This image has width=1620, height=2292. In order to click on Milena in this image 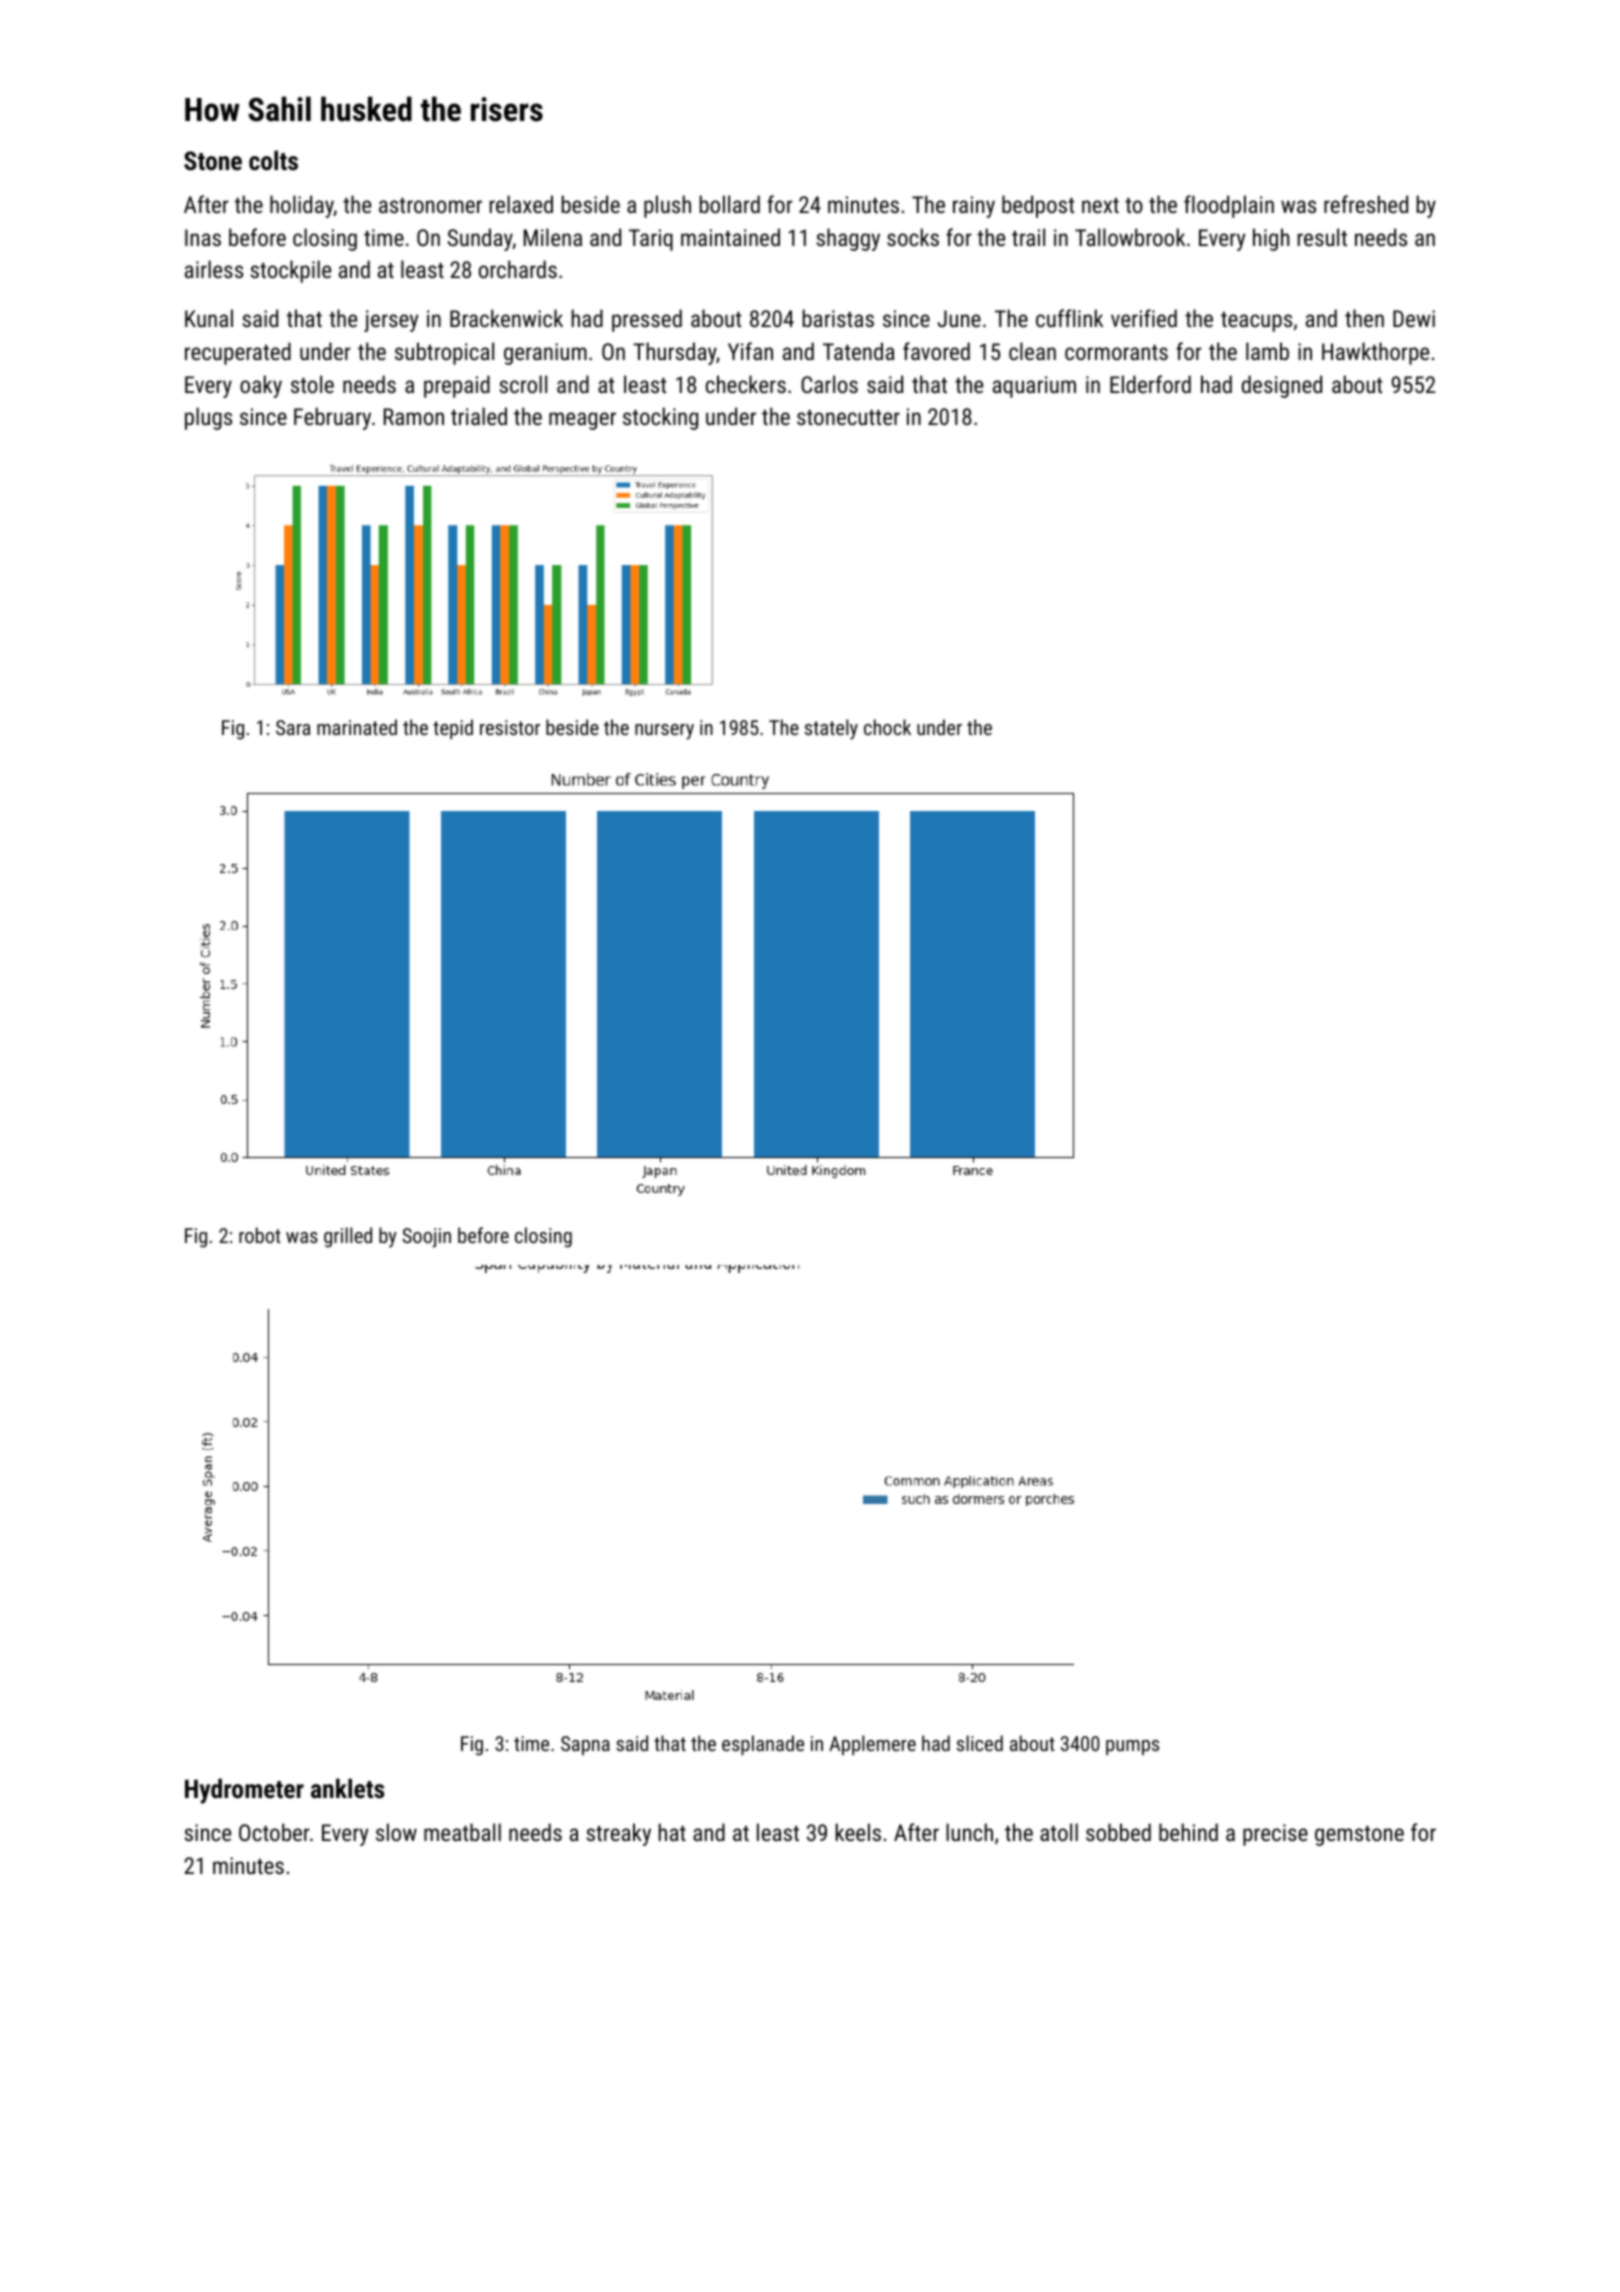, I will do `click(553, 237)`.
